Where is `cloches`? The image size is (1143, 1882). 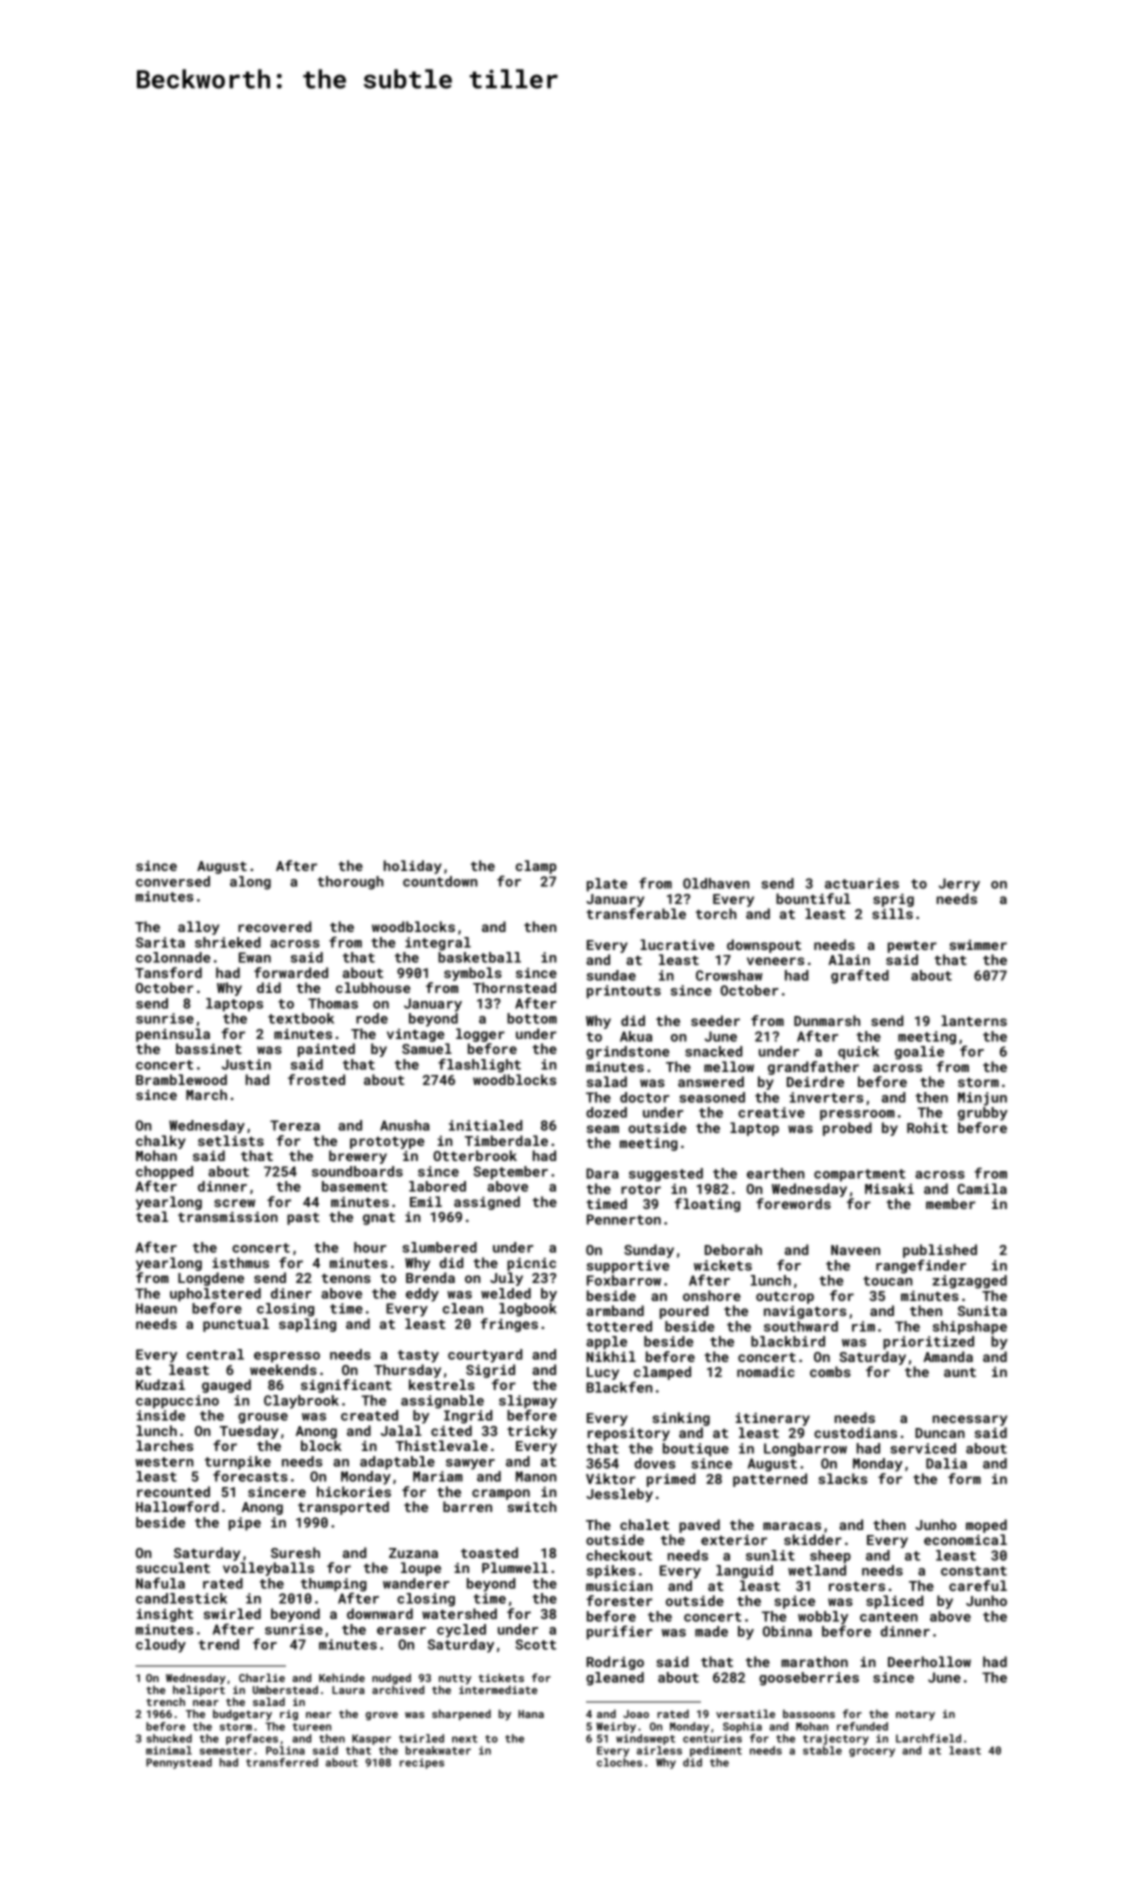
cloches is located at coordinates (619, 1762).
